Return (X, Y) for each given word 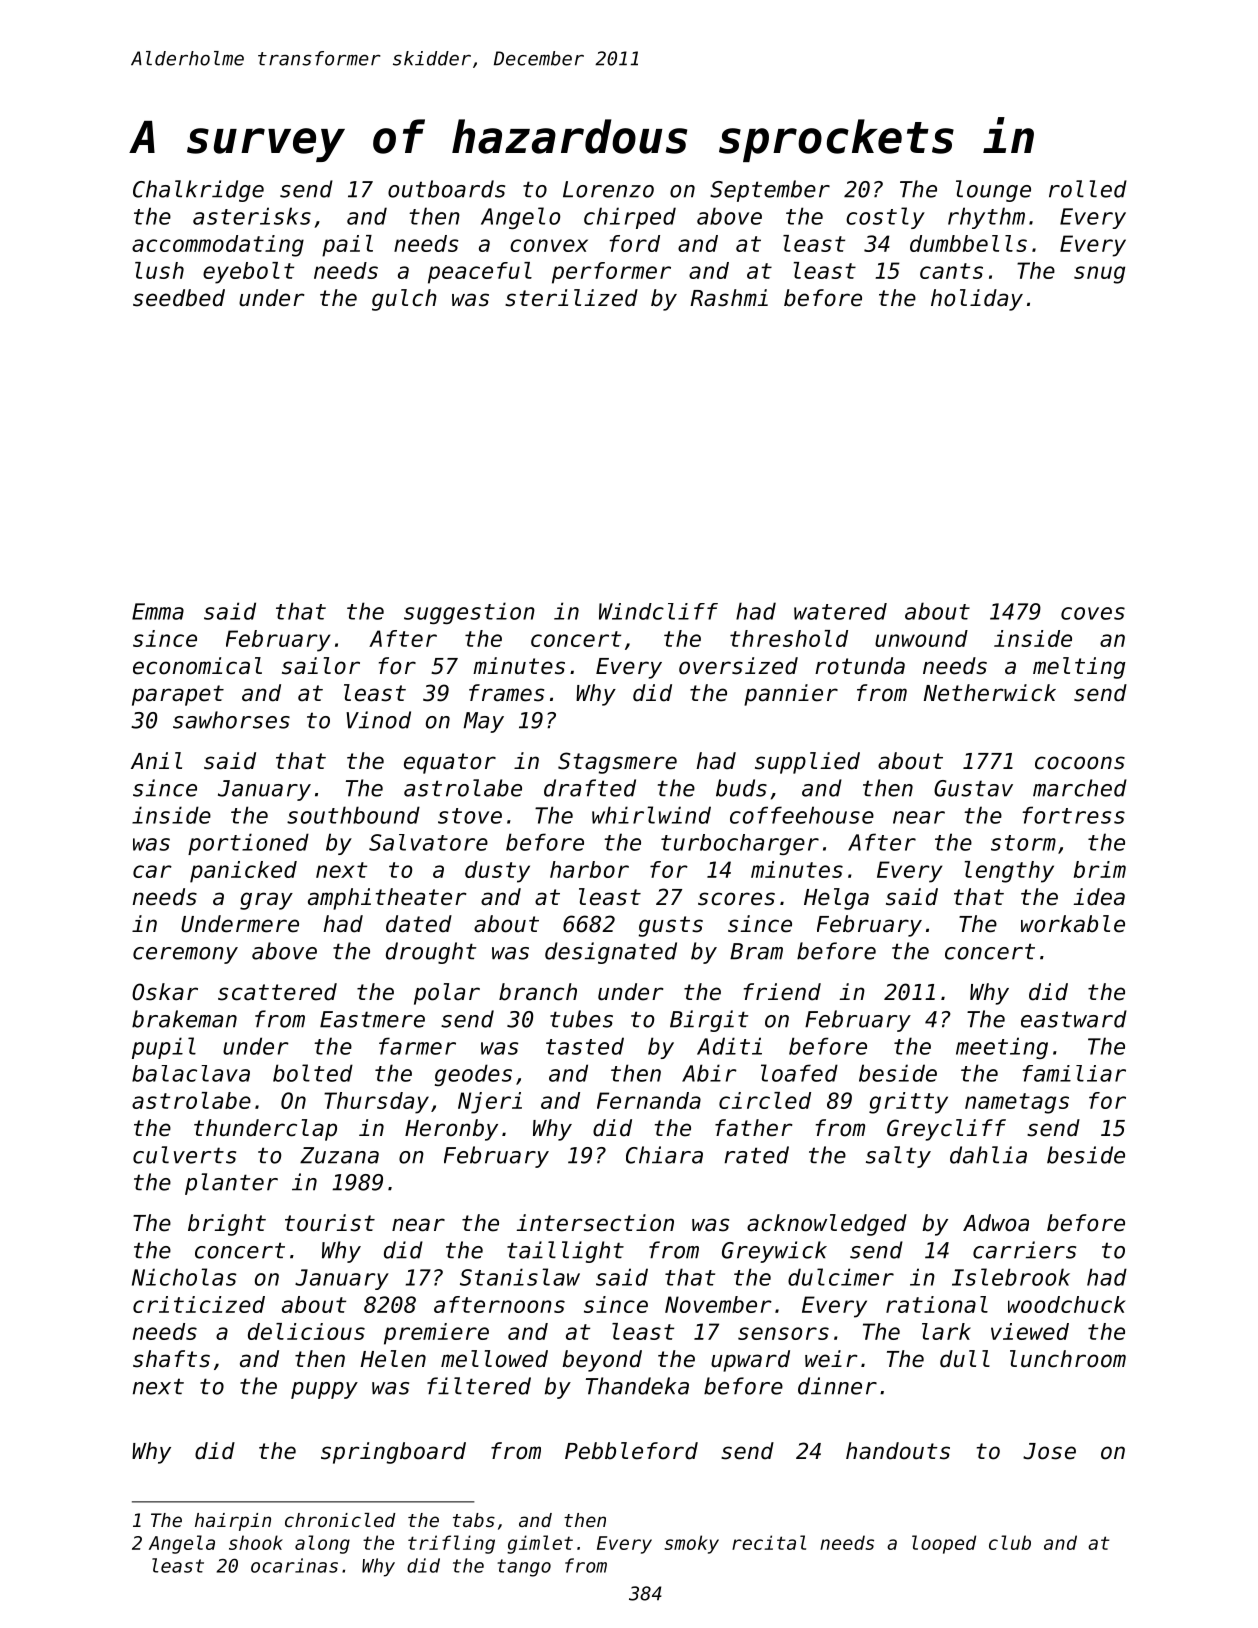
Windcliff (658, 611)
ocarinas (294, 1565)
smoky (691, 1544)
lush (159, 270)
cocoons (1080, 763)
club (1010, 1542)
